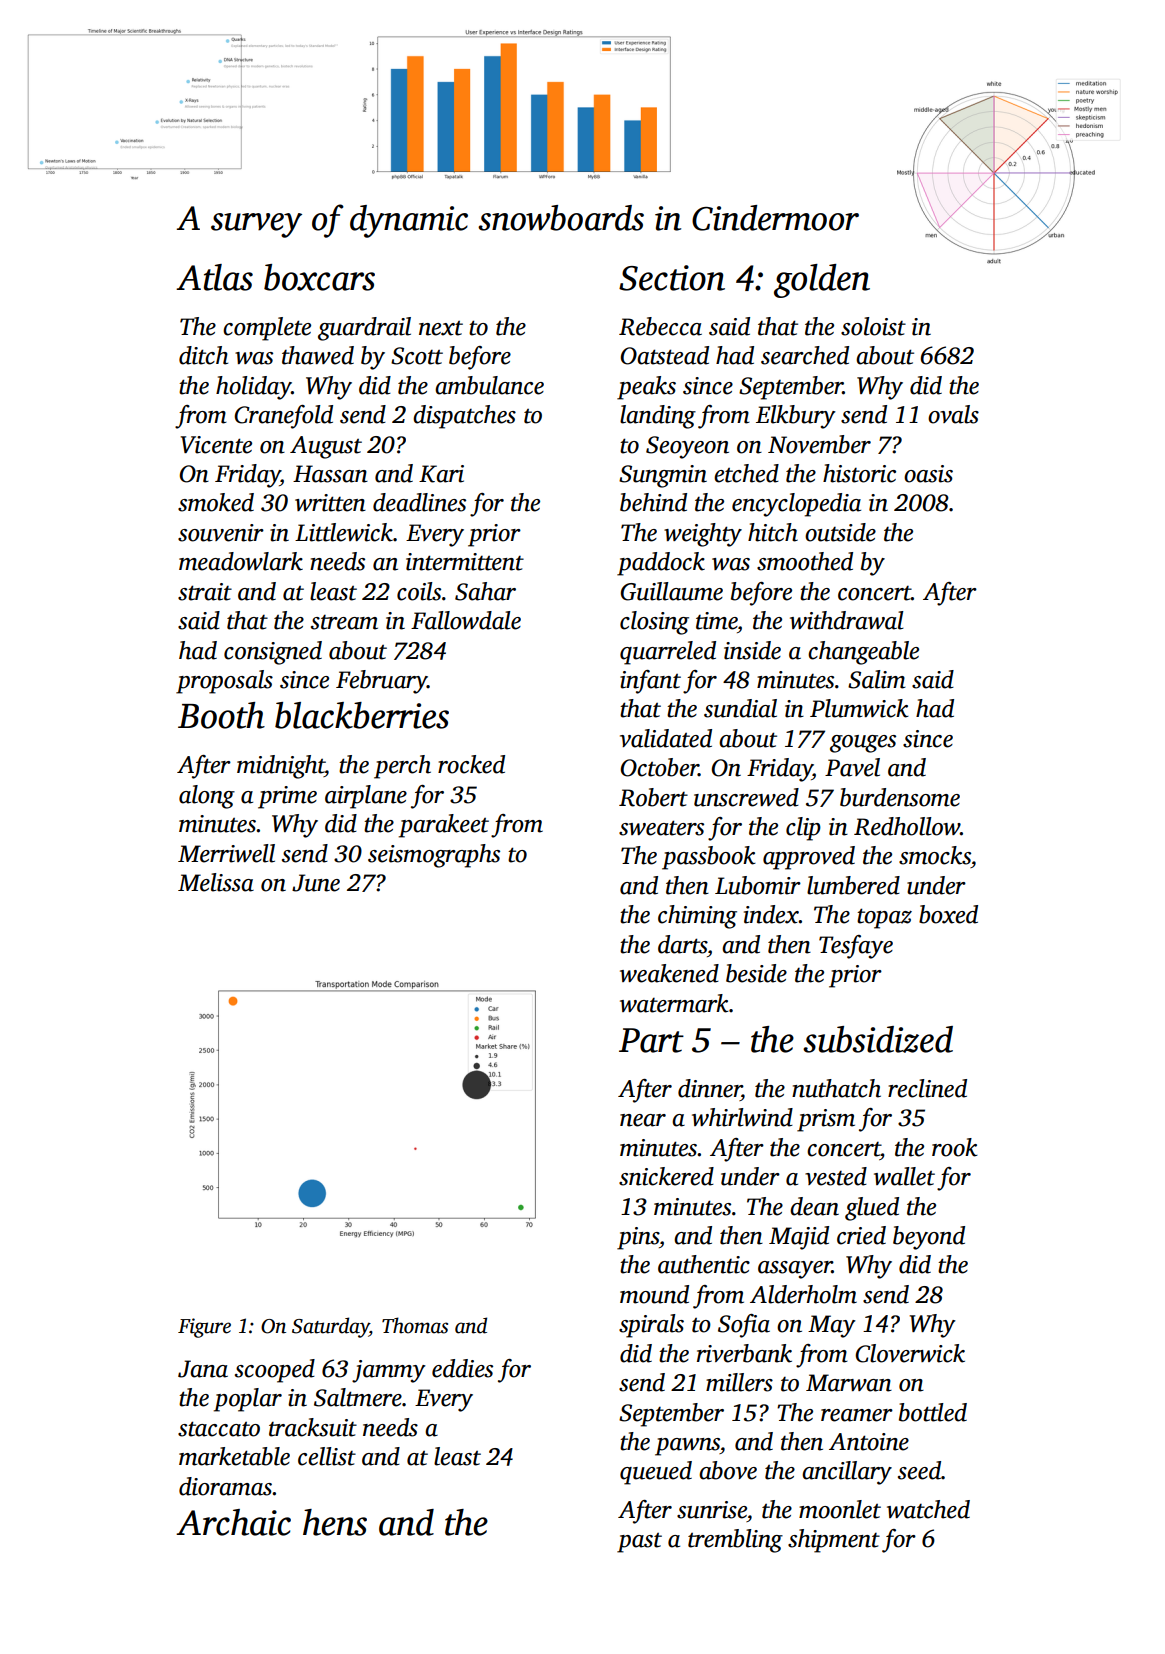  What do you see at coordinates (444, 826) in the screenshot?
I see `parakeet` at bounding box center [444, 826].
